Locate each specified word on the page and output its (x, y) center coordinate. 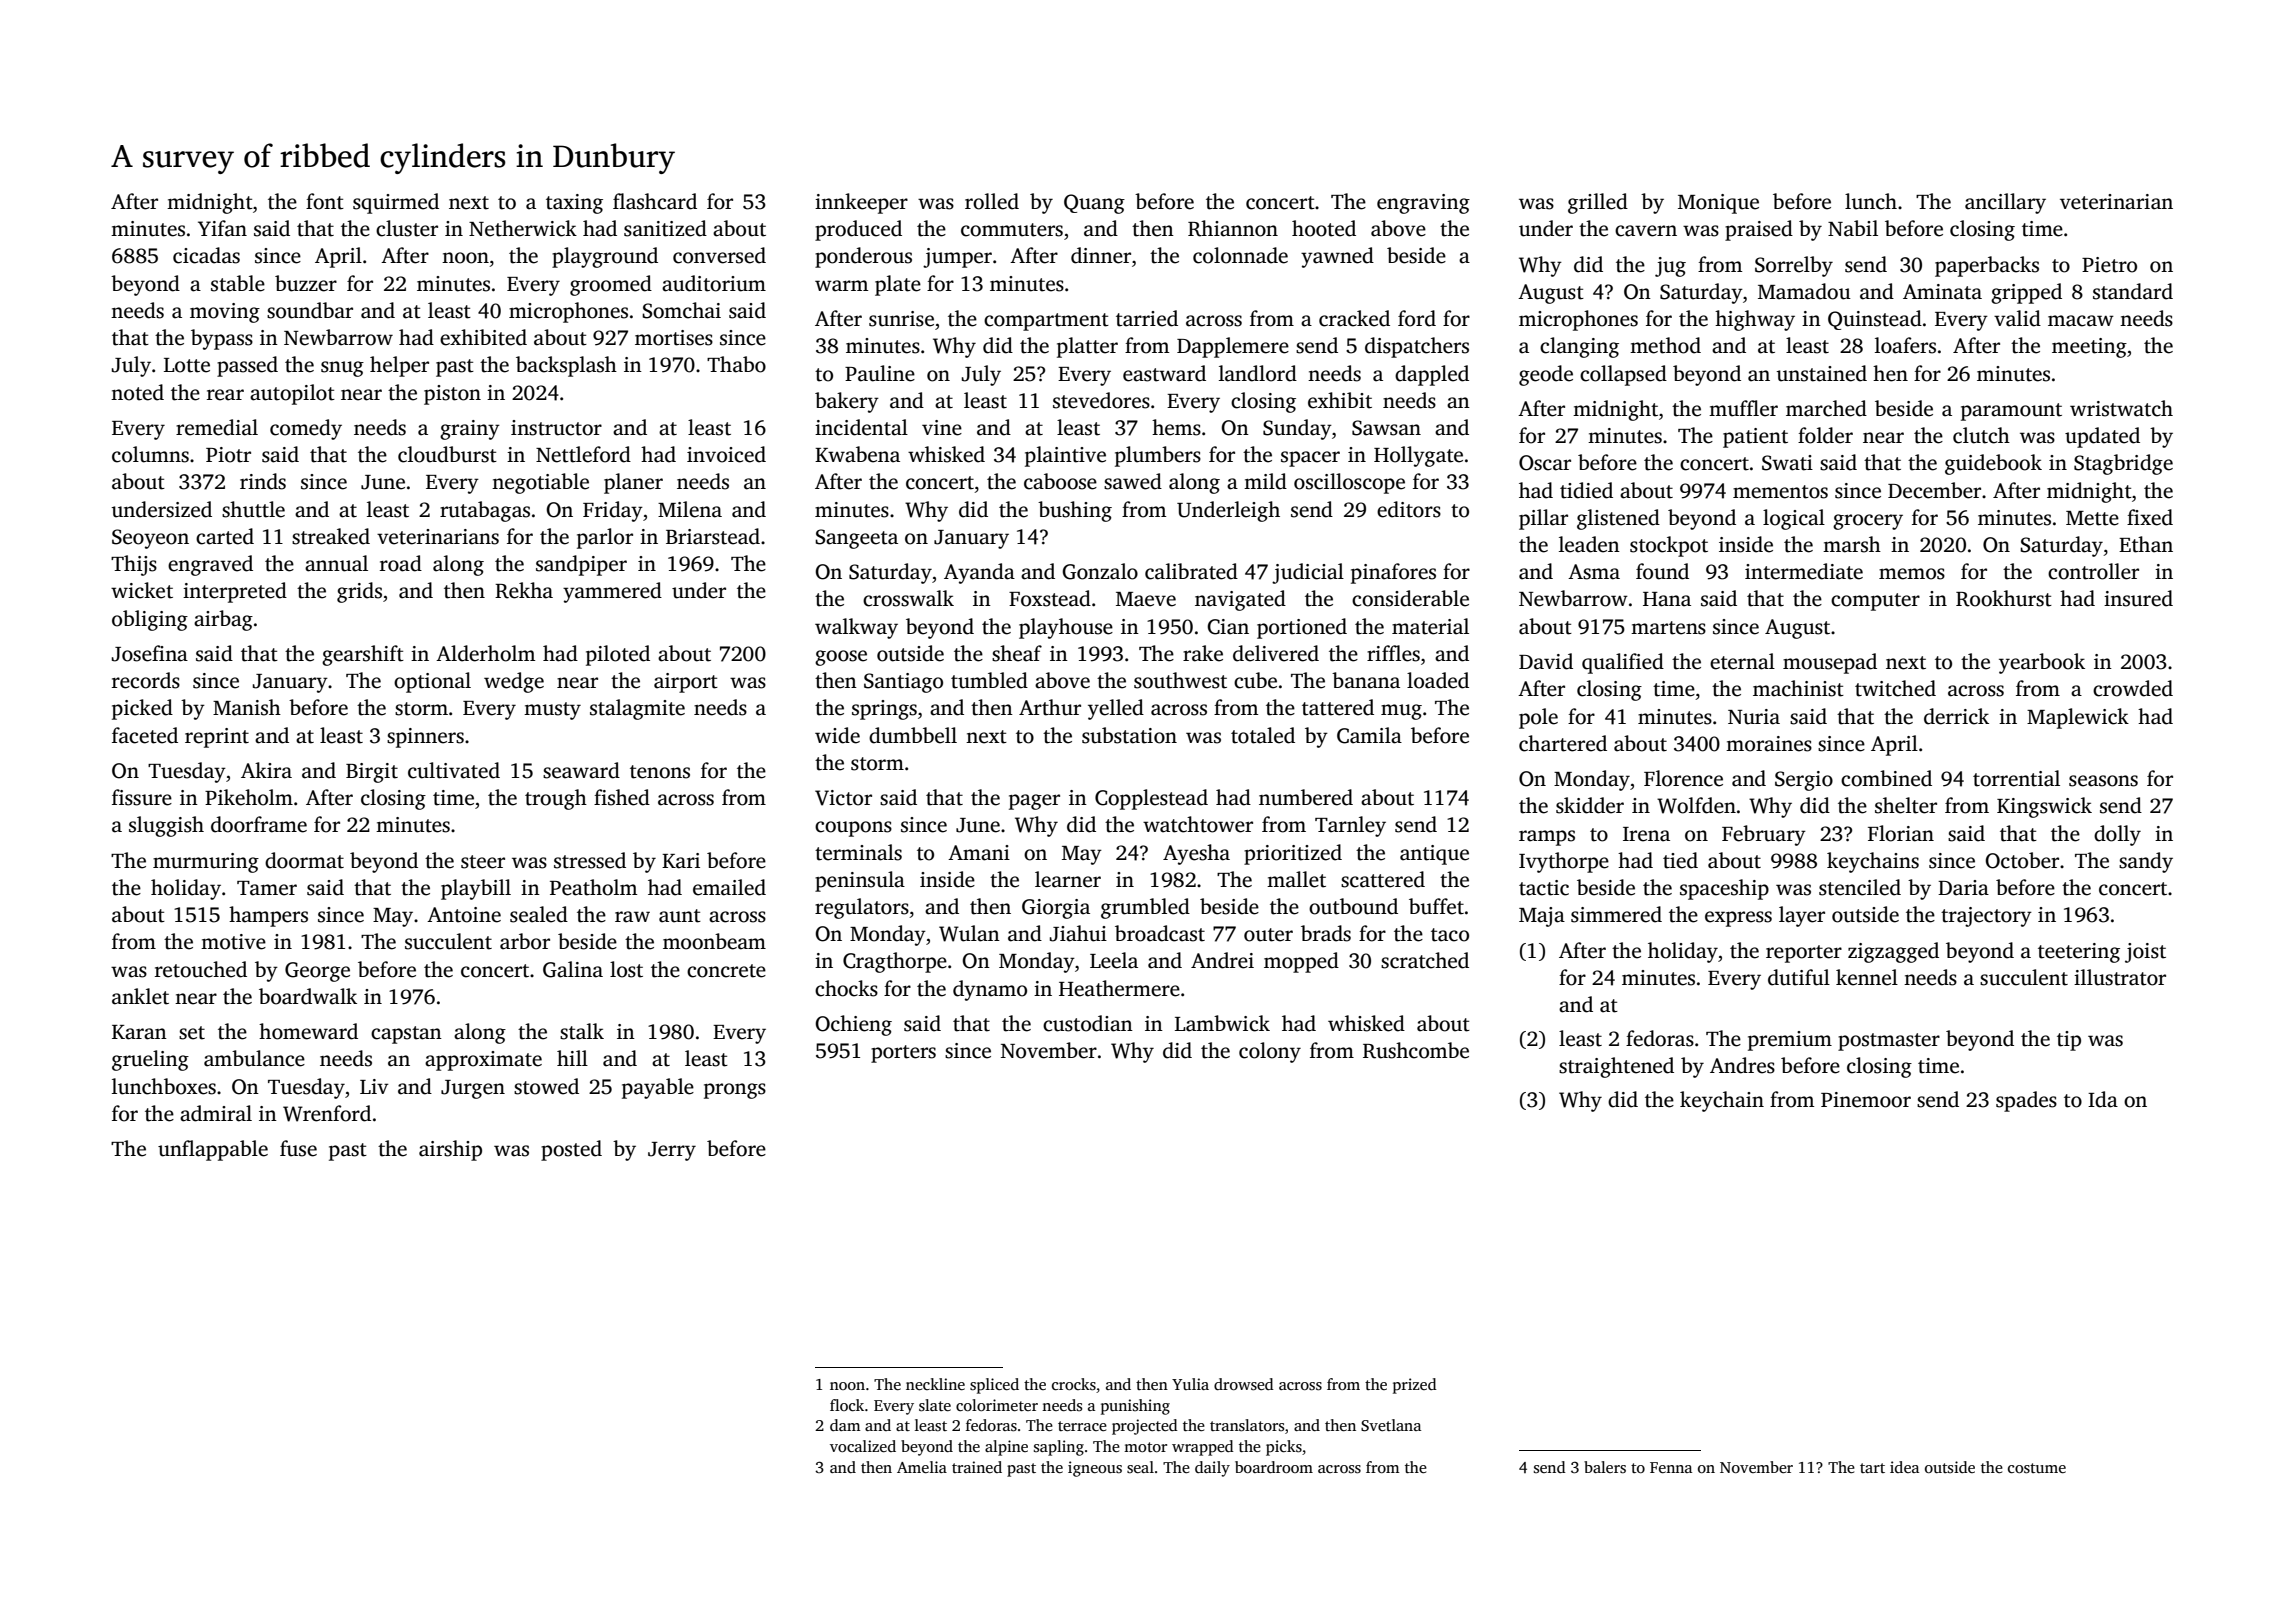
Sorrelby (1794, 266)
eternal (1742, 661)
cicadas (206, 255)
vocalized (863, 1446)
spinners (425, 738)
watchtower (1198, 824)
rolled (992, 201)
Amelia (922, 1467)
